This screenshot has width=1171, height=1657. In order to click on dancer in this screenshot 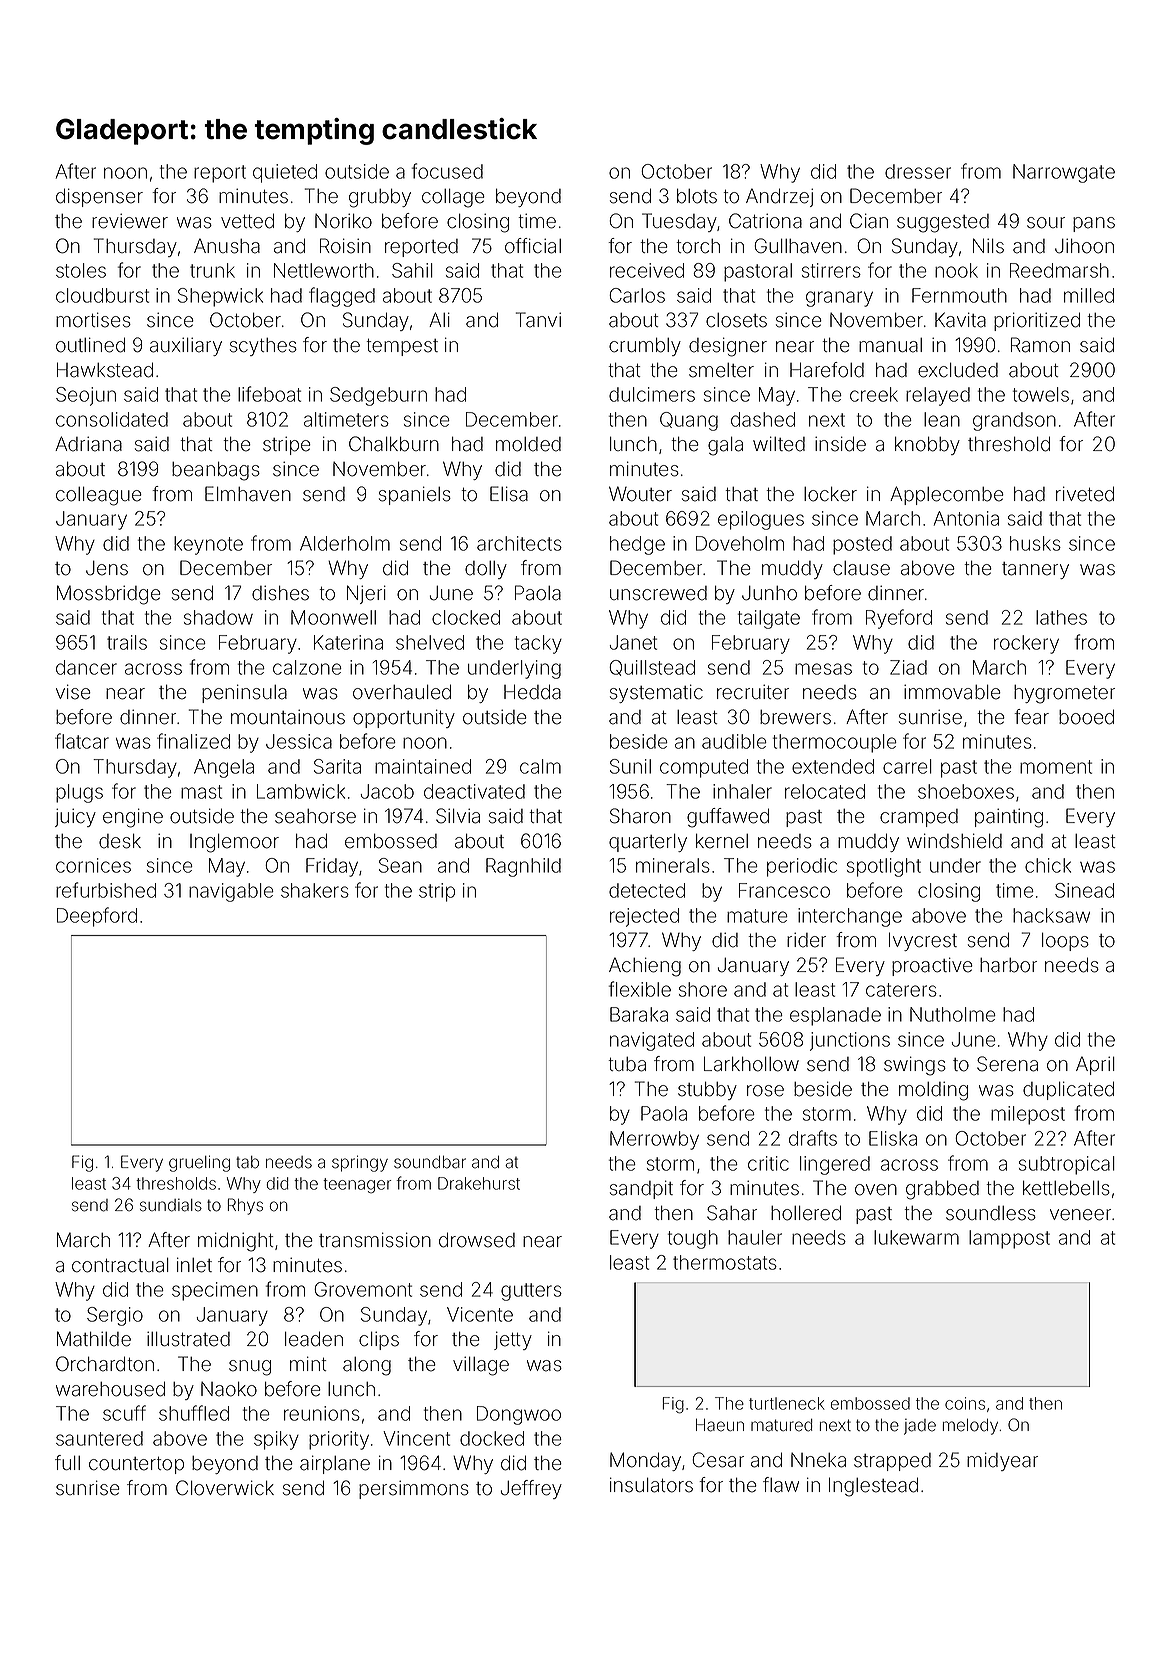, I will do `click(86, 667)`.
